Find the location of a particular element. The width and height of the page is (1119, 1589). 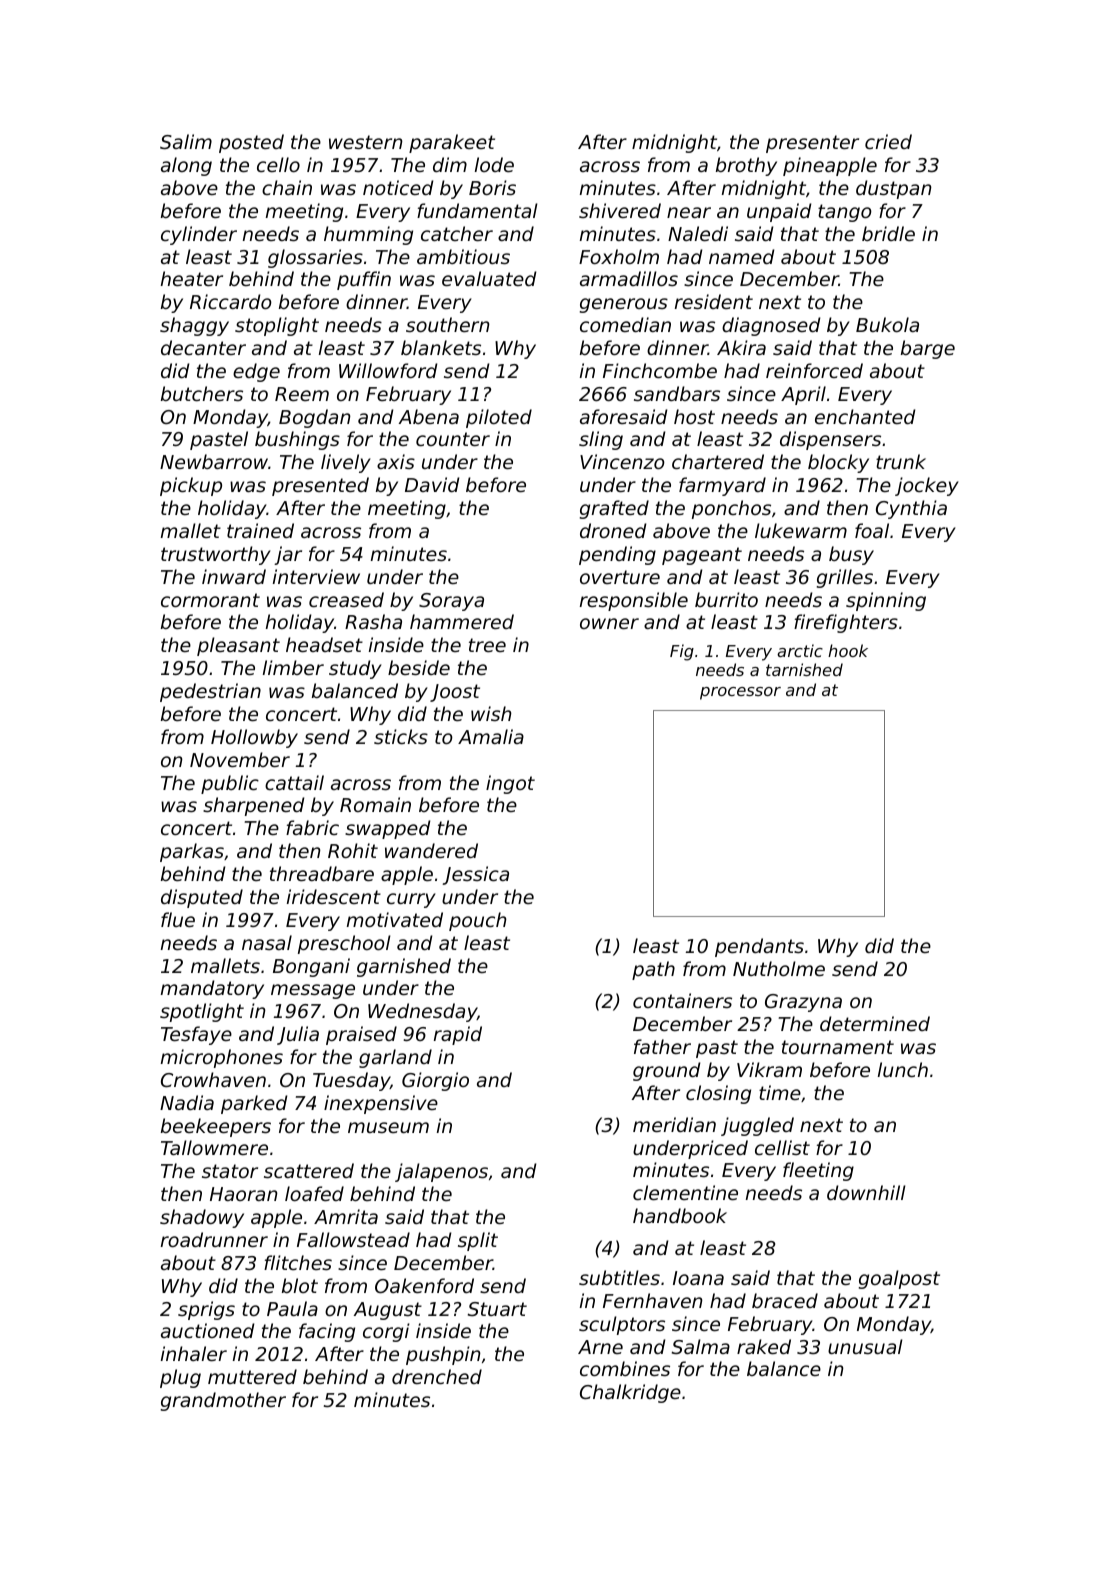

Amrita is located at coordinates (346, 1216).
